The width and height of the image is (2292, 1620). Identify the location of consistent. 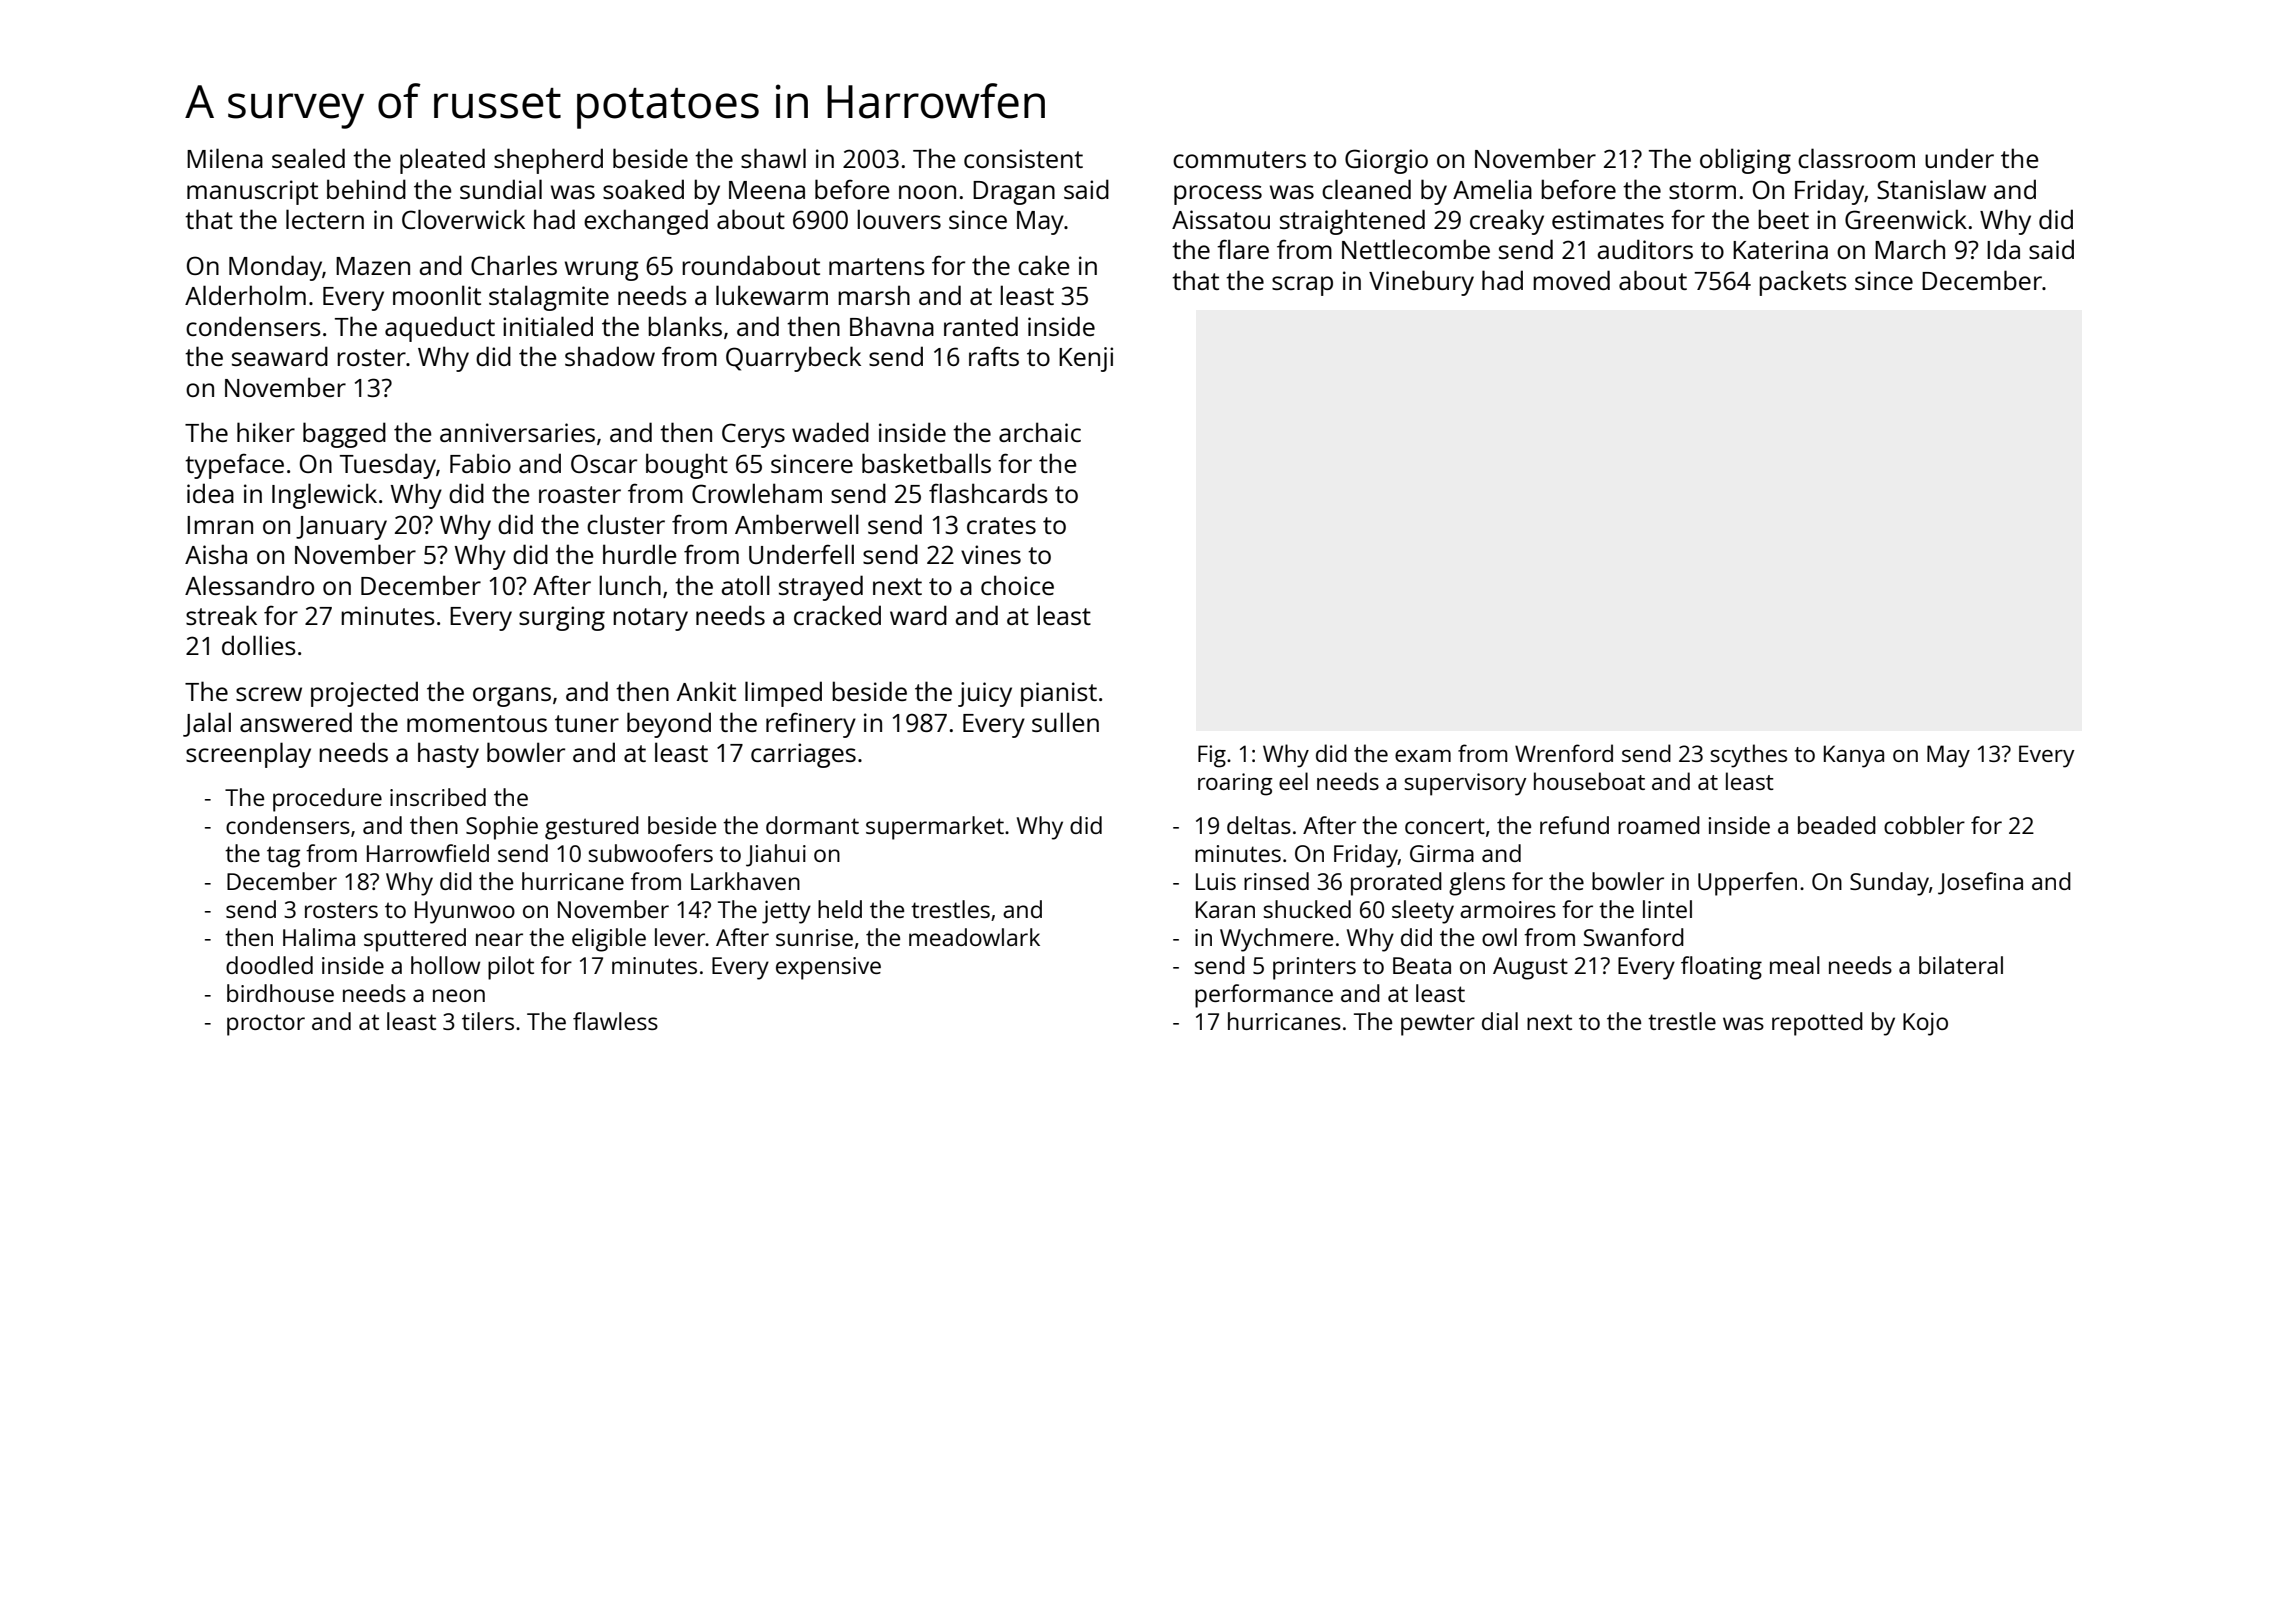
(1023, 158).
